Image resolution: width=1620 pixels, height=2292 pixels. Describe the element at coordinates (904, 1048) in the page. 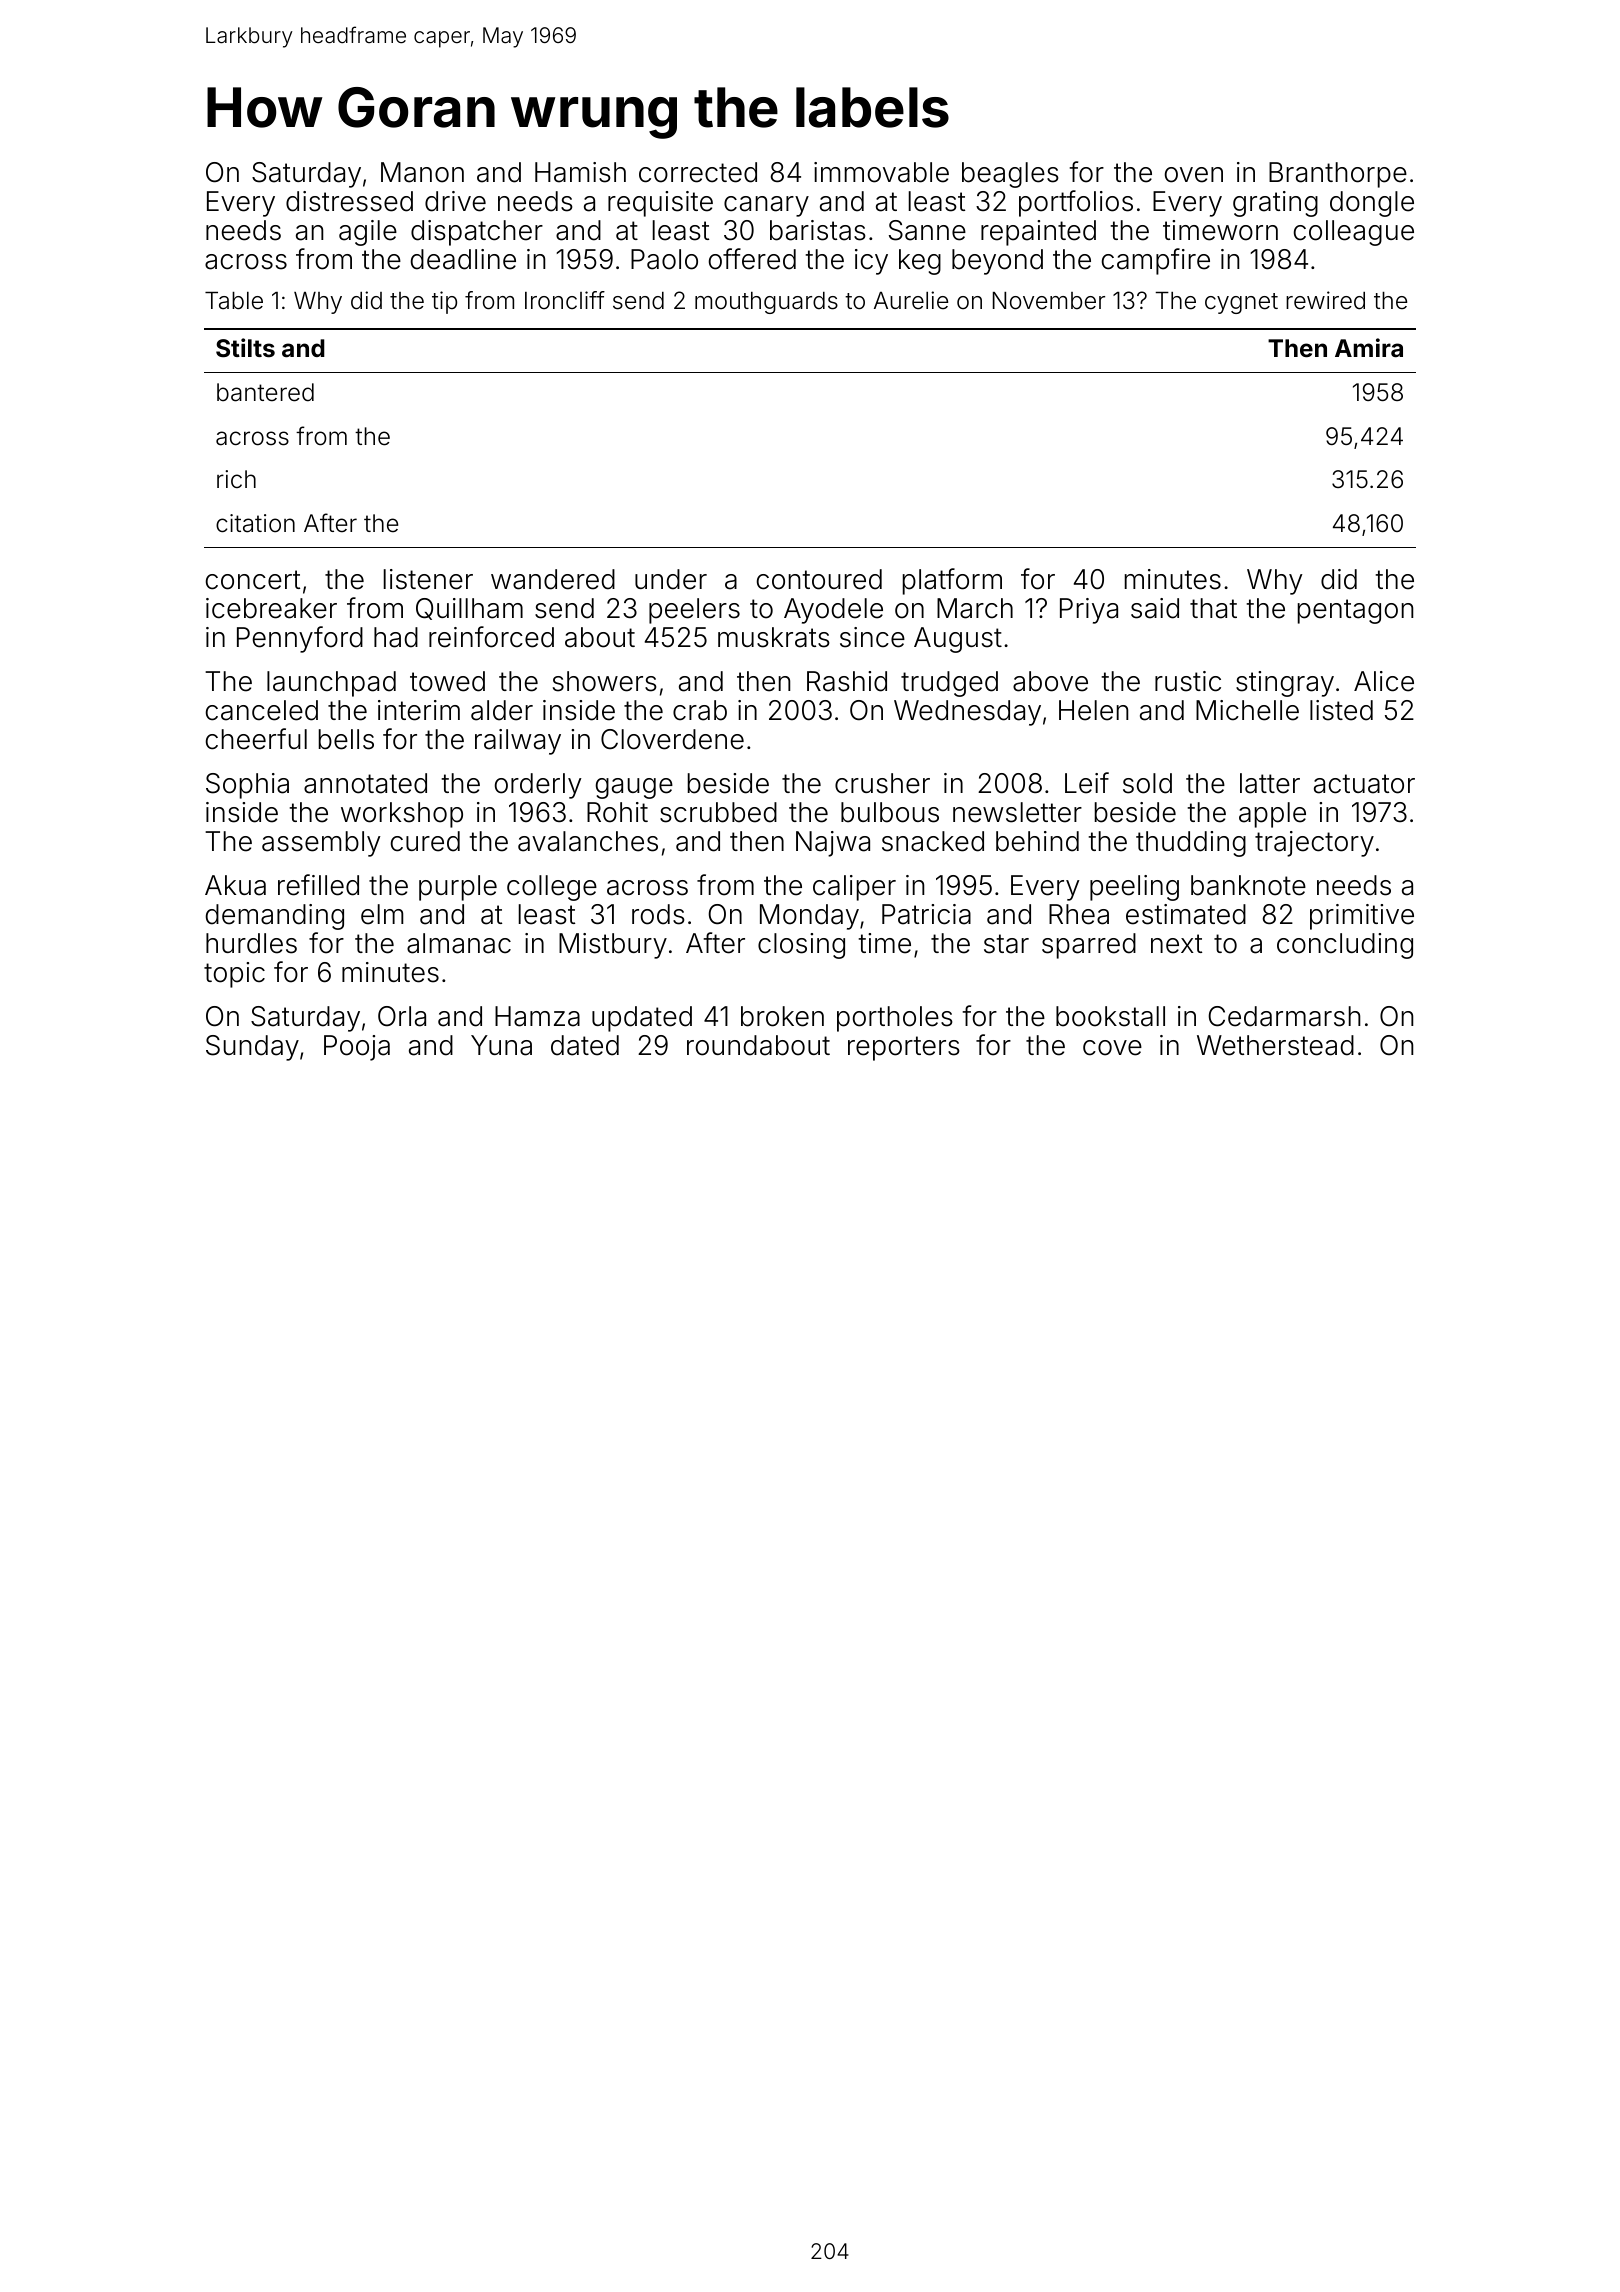

I see `reporters` at that location.
